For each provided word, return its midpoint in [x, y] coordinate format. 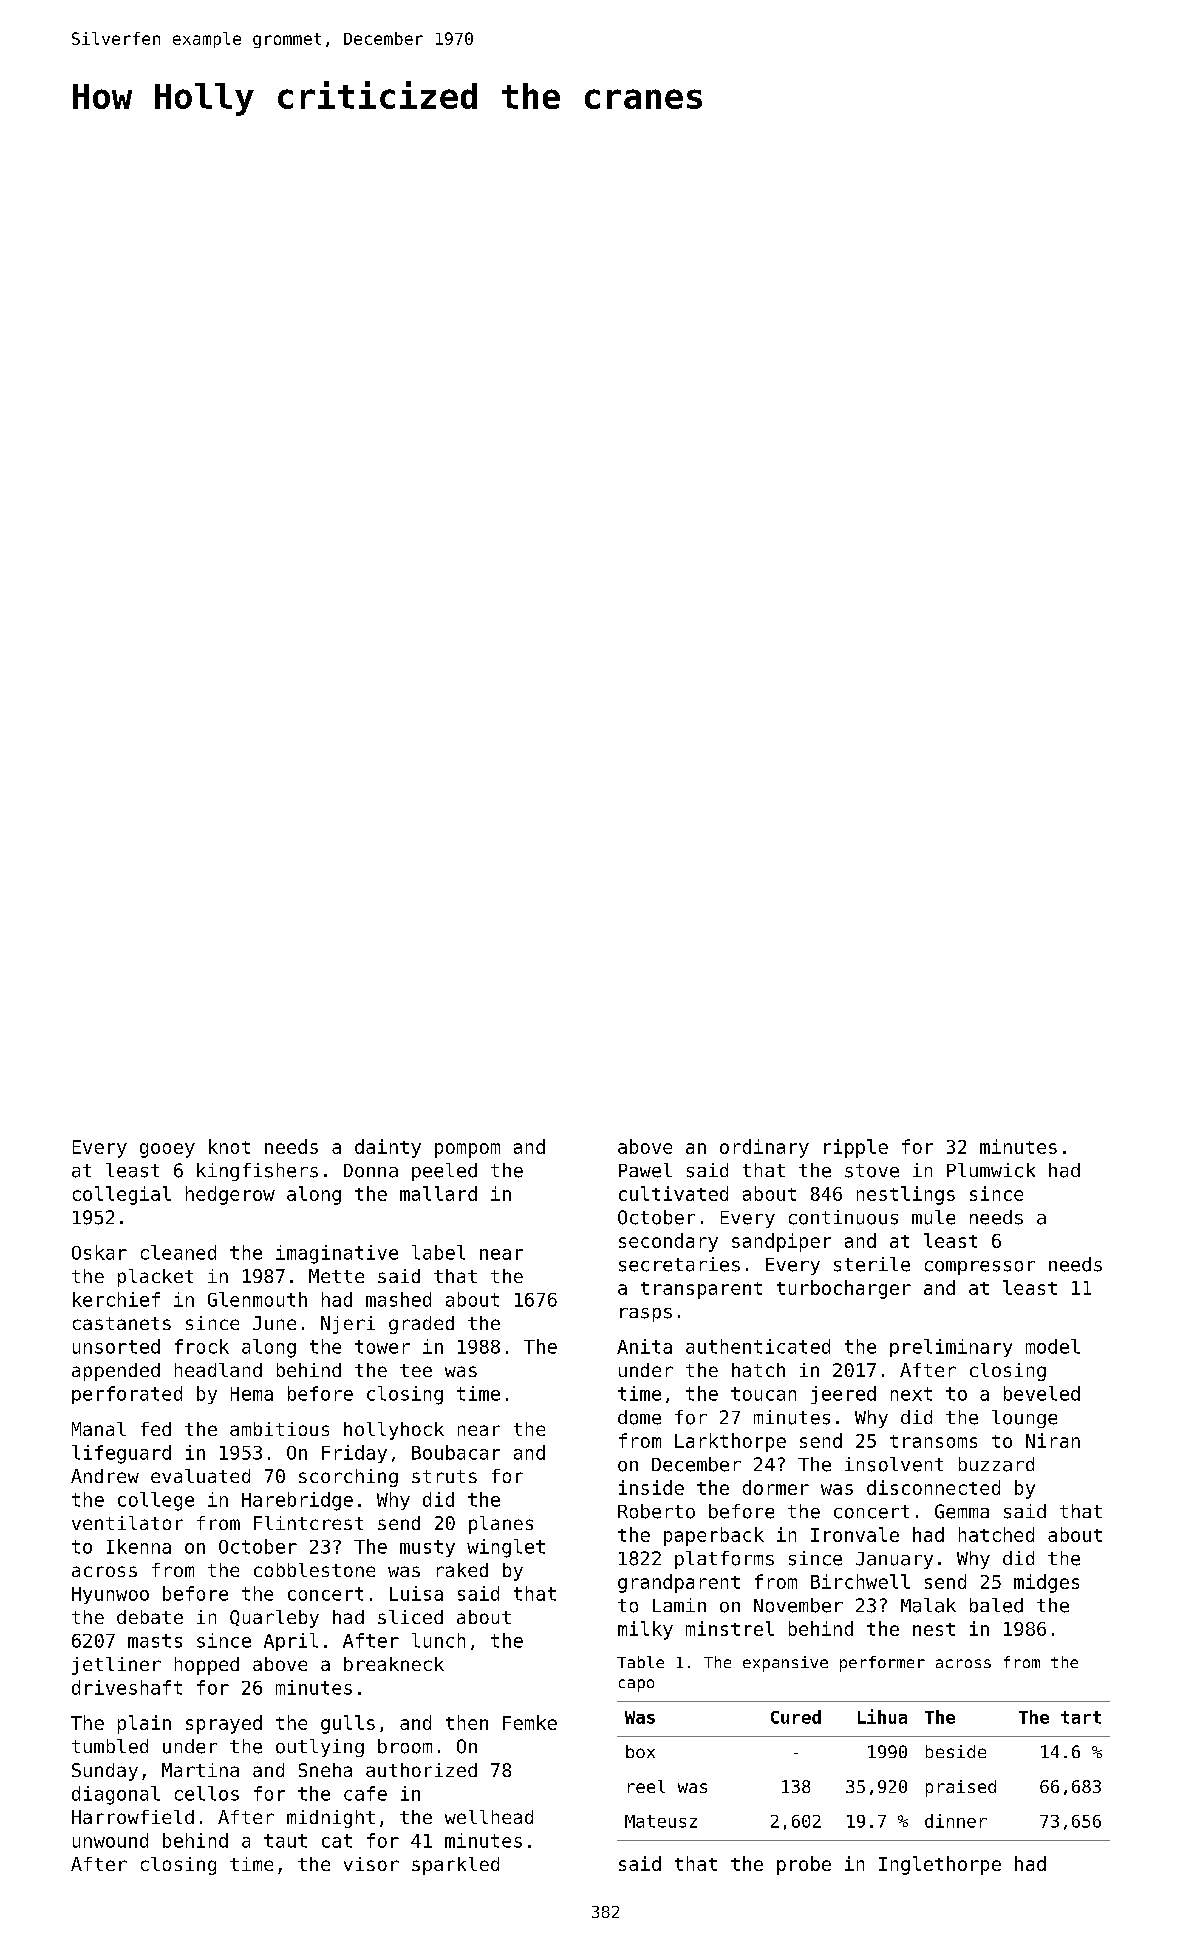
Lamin [679, 1605]
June [274, 1323]
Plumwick [991, 1170]
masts [155, 1641]
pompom [467, 1150]
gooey [167, 1150]
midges [1046, 1583]
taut [285, 1841]
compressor [980, 1268]
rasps [646, 1315]
